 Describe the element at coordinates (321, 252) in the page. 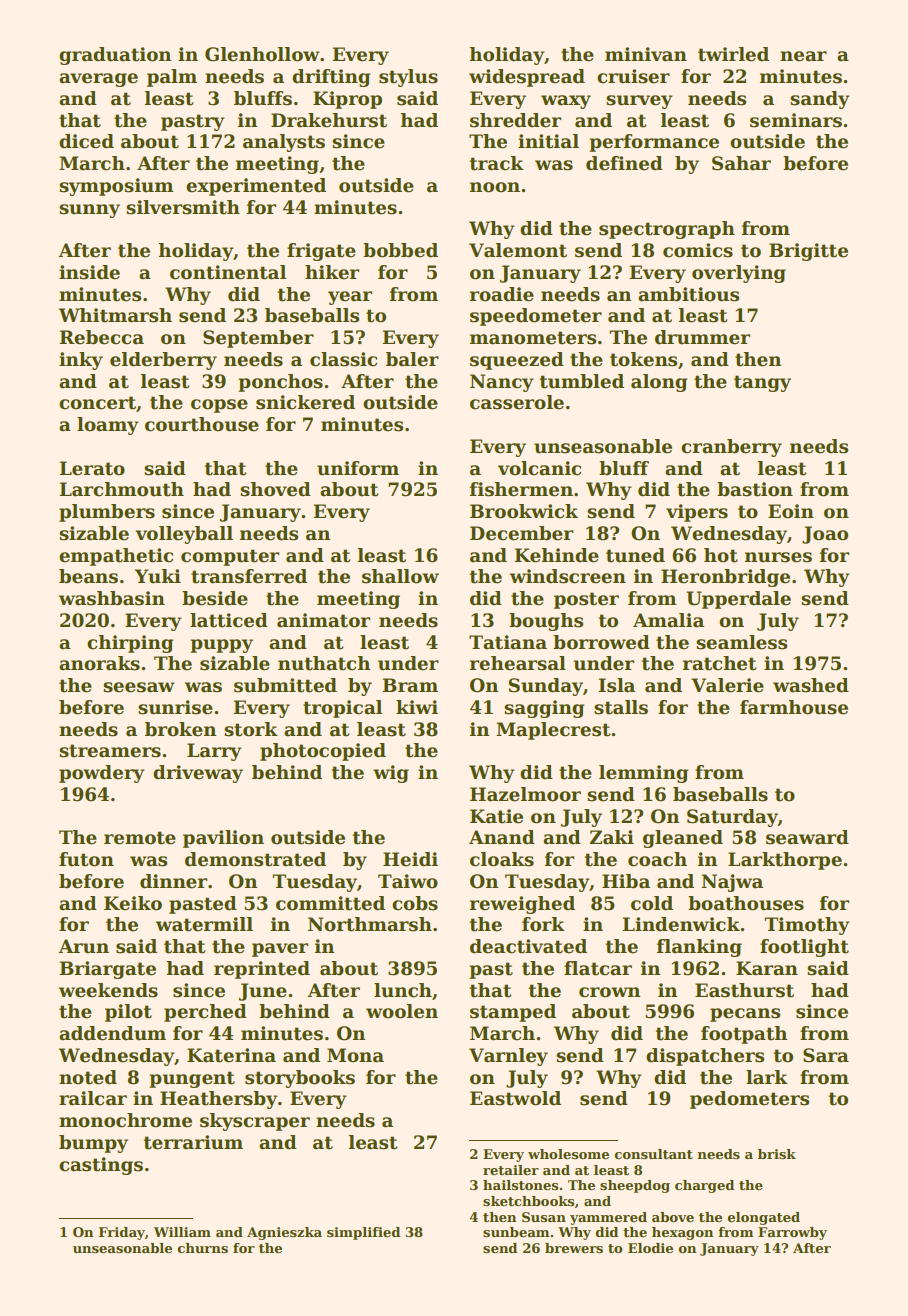

I see `frigate` at that location.
